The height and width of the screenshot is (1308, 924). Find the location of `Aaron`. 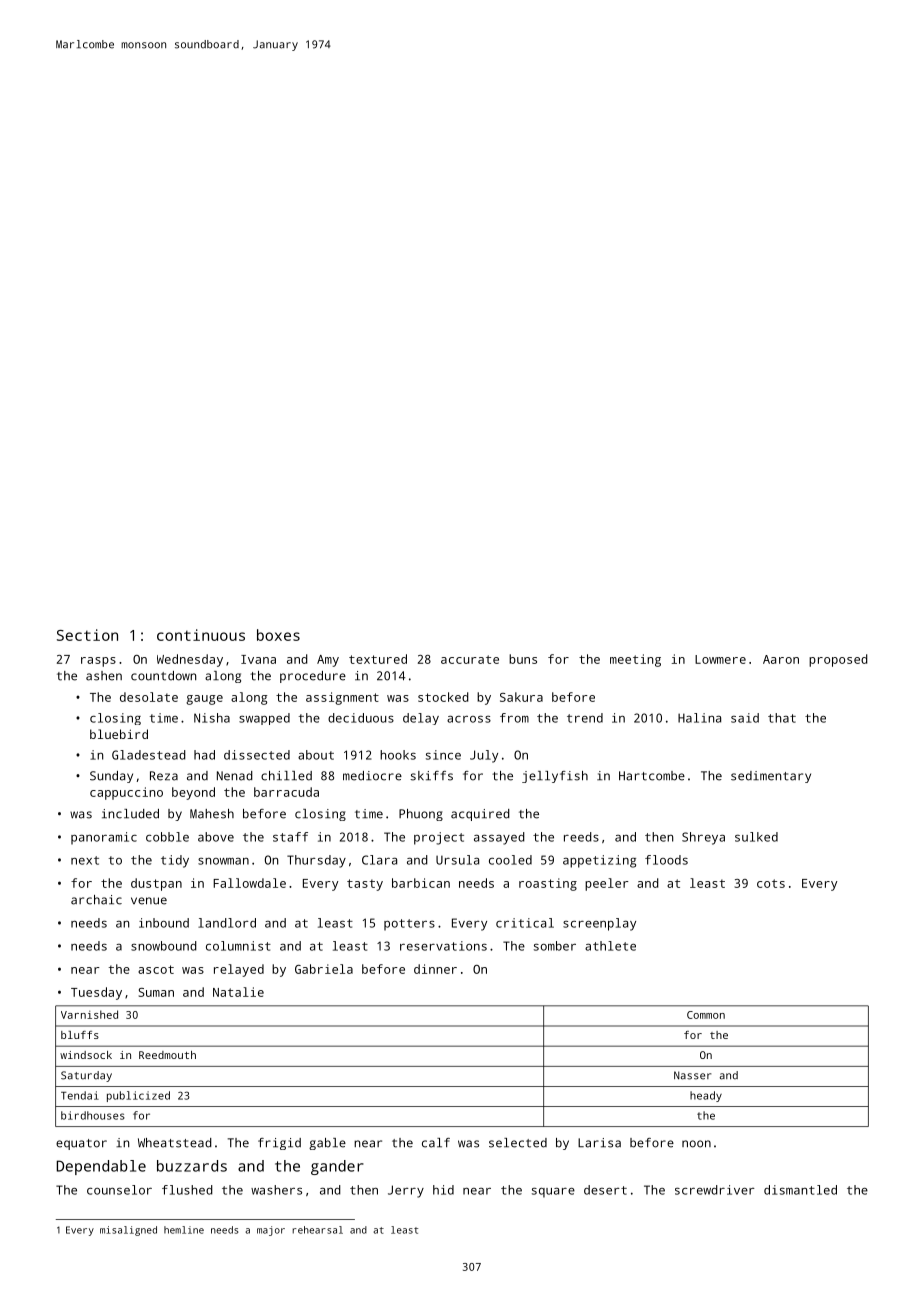

Aaron is located at coordinates (781, 659).
